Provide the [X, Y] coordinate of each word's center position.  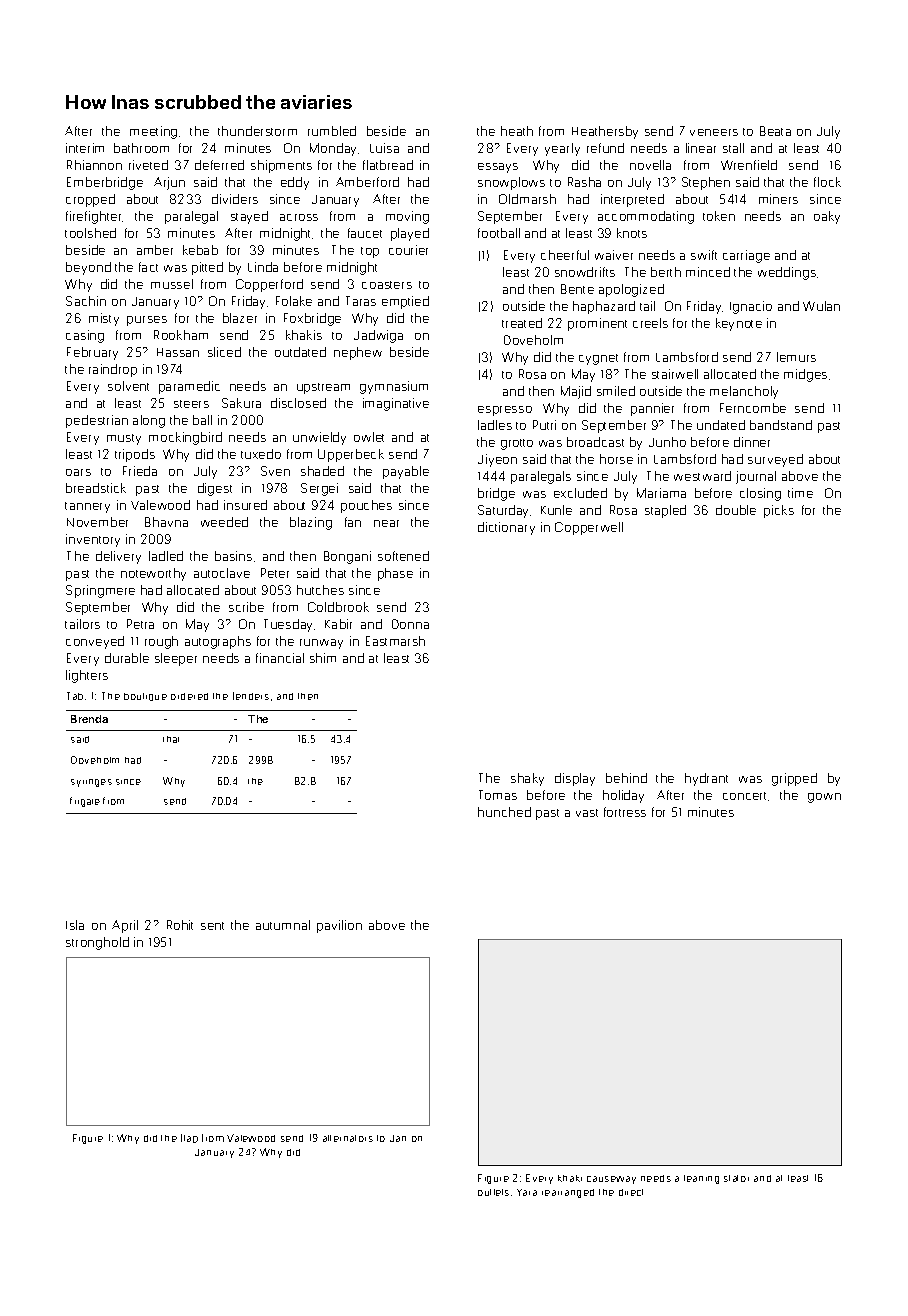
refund [605, 148]
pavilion [339, 926]
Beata [775, 131]
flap [189, 1138]
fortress [625, 812]
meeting [153, 132]
